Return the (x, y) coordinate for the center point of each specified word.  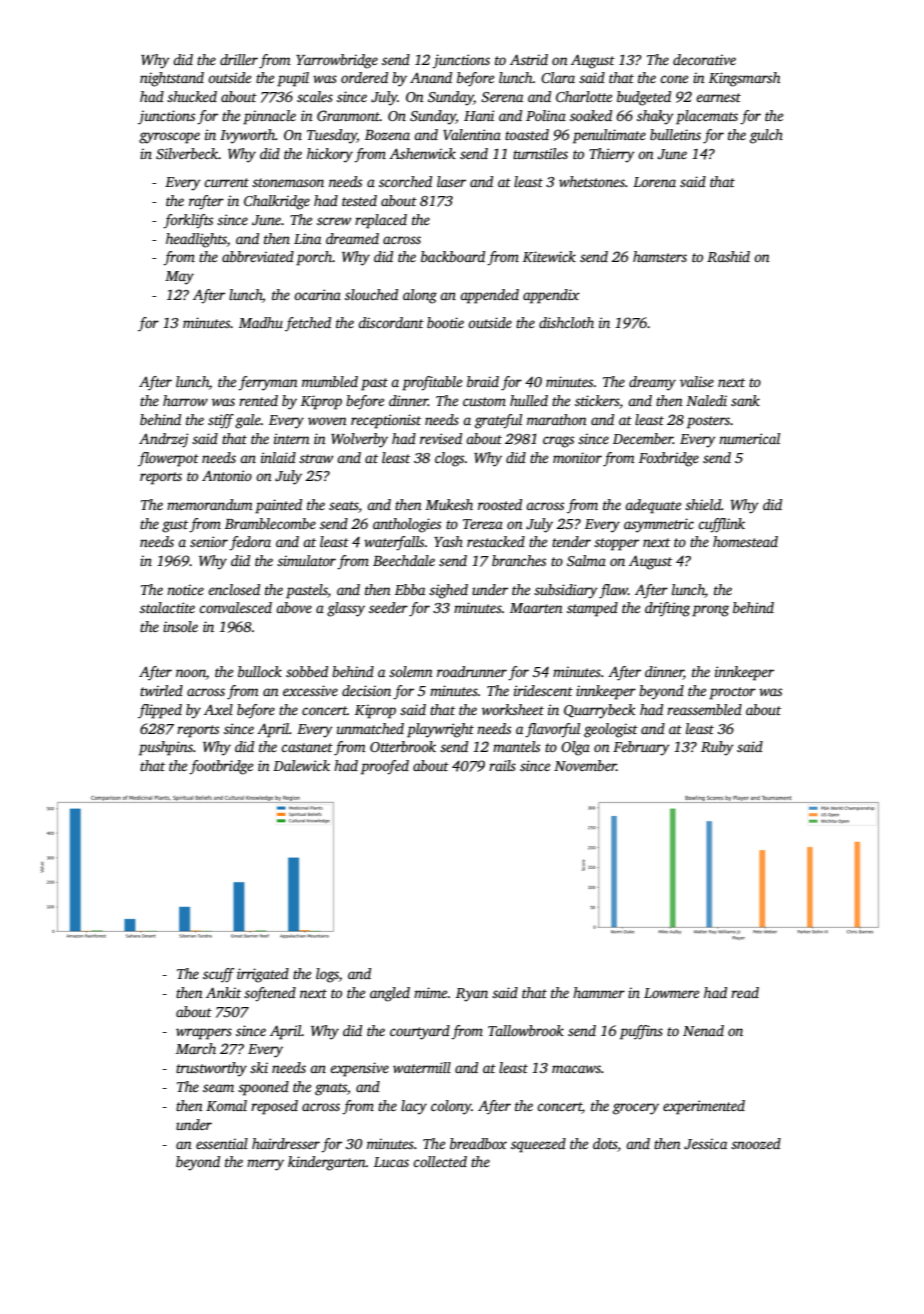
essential (222, 1143)
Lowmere (671, 993)
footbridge (221, 767)
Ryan (472, 995)
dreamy (652, 383)
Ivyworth (247, 136)
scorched (405, 181)
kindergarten (327, 1163)
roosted (500, 504)
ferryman (268, 383)
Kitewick (549, 256)
